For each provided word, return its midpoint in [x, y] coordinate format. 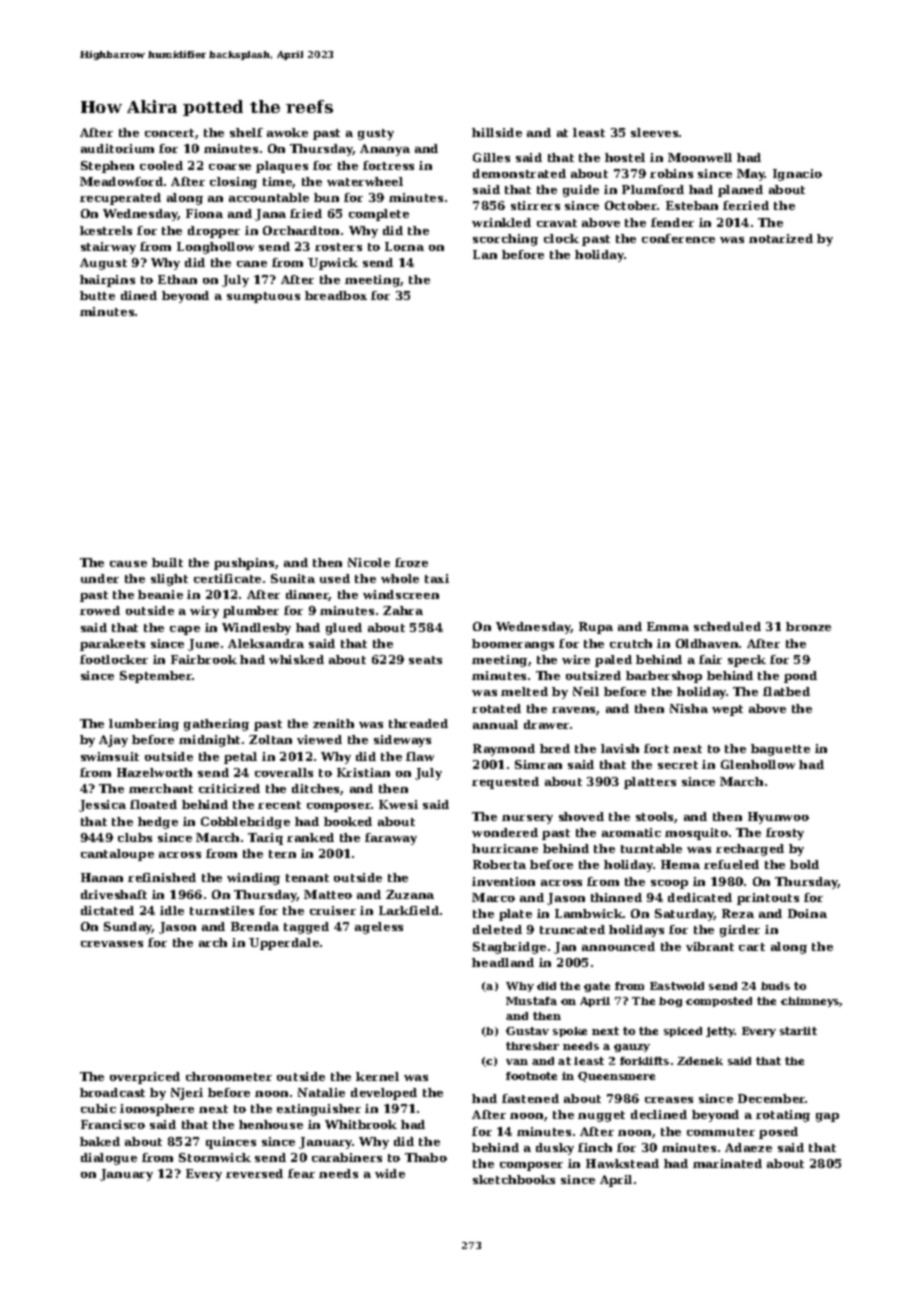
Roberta [499, 864]
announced [618, 946]
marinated [727, 1163]
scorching [505, 240]
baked [100, 1141]
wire [576, 659]
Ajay [113, 741]
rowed [100, 610]
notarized [781, 238]
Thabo [426, 1157]
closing [233, 183]
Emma [668, 626]
